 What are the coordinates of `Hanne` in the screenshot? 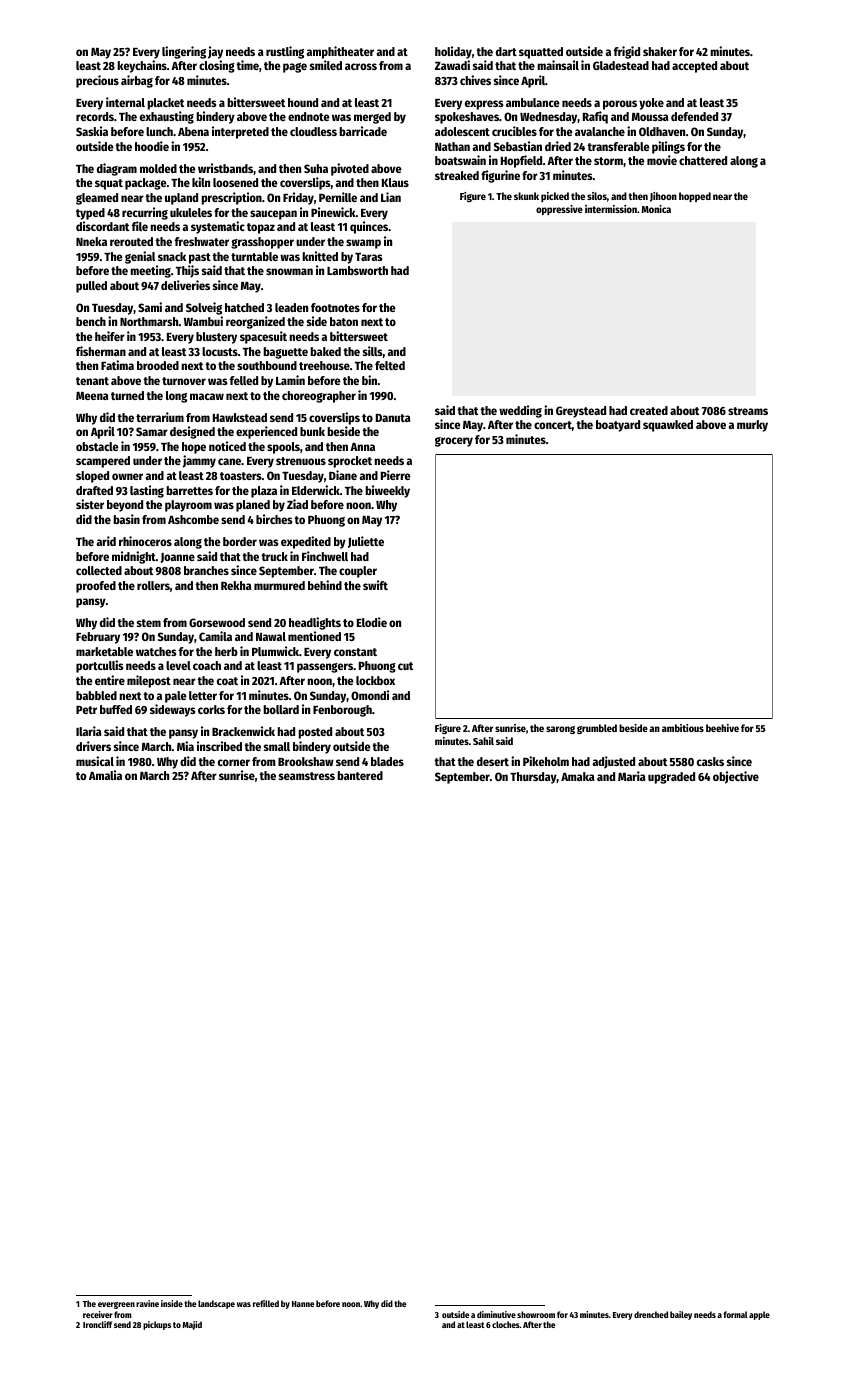 It's located at (303, 1304).
